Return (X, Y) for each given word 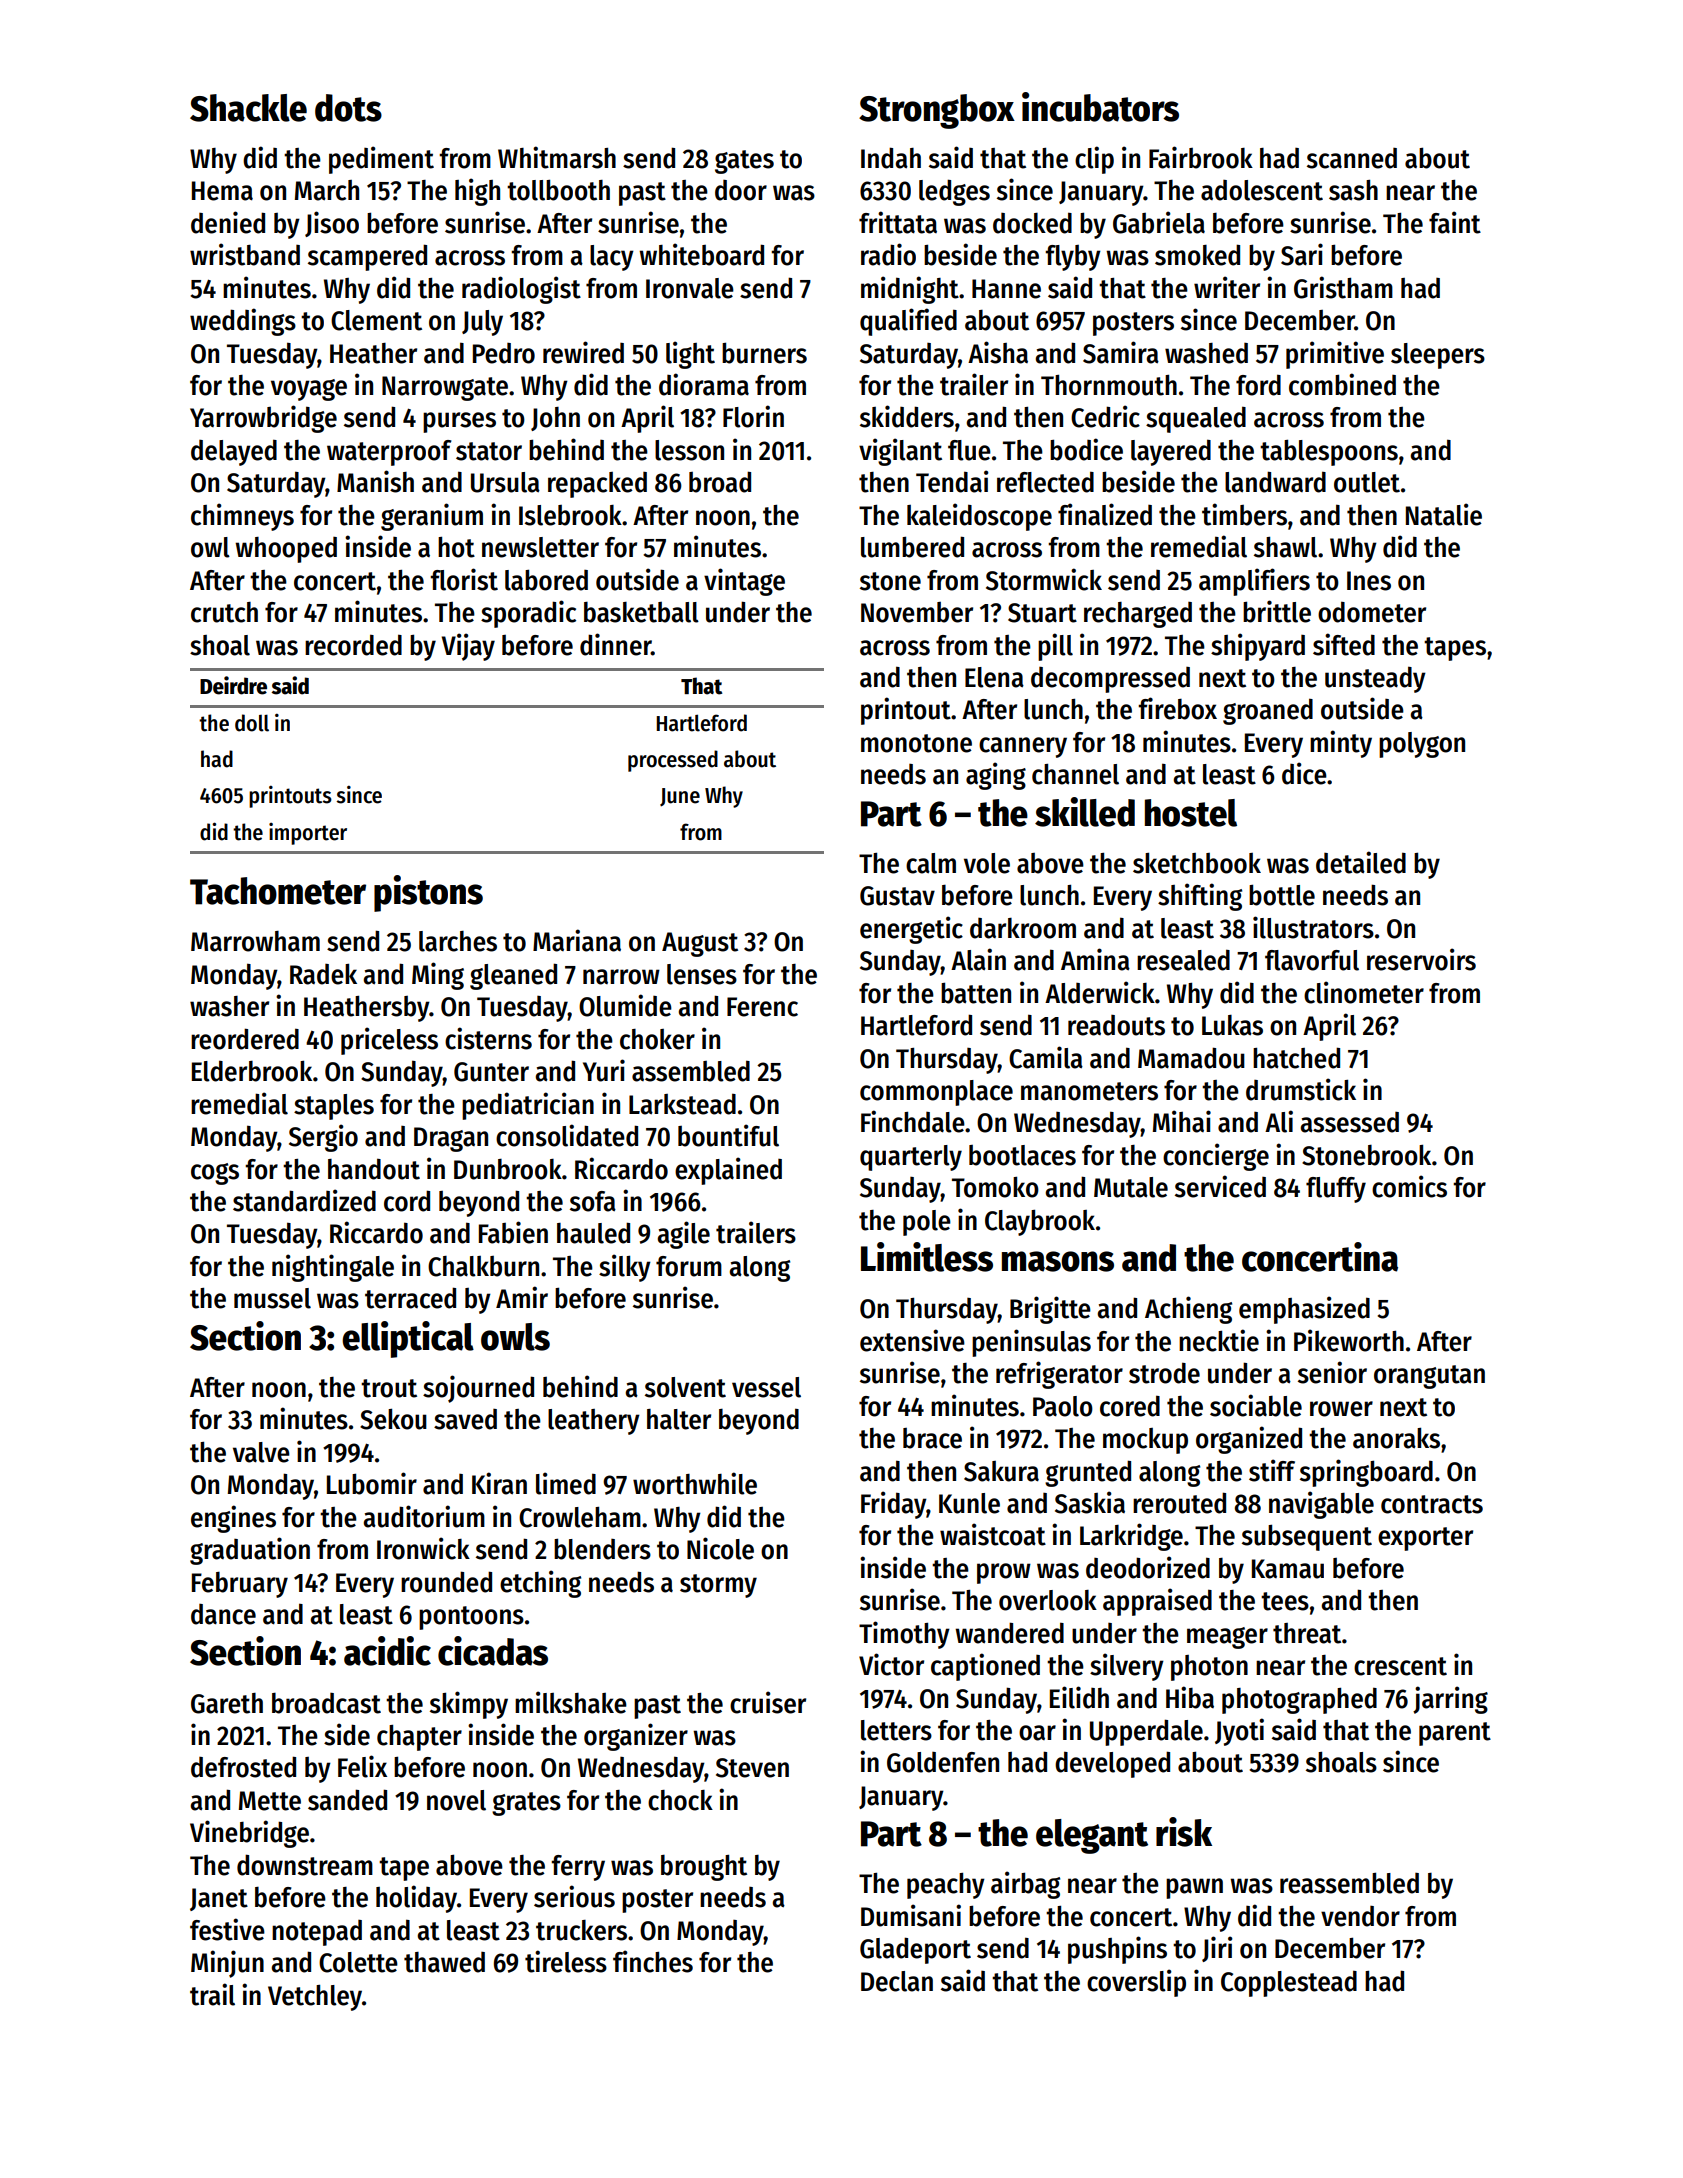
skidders (907, 416)
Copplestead (1289, 1983)
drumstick (1301, 1089)
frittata (898, 222)
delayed (234, 452)
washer (229, 1006)
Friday (894, 1505)
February (240, 1585)
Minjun (227, 1964)
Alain (978, 959)
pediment (381, 160)
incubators (1100, 107)
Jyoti (1239, 1732)
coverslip (1136, 1983)
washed (1206, 353)
